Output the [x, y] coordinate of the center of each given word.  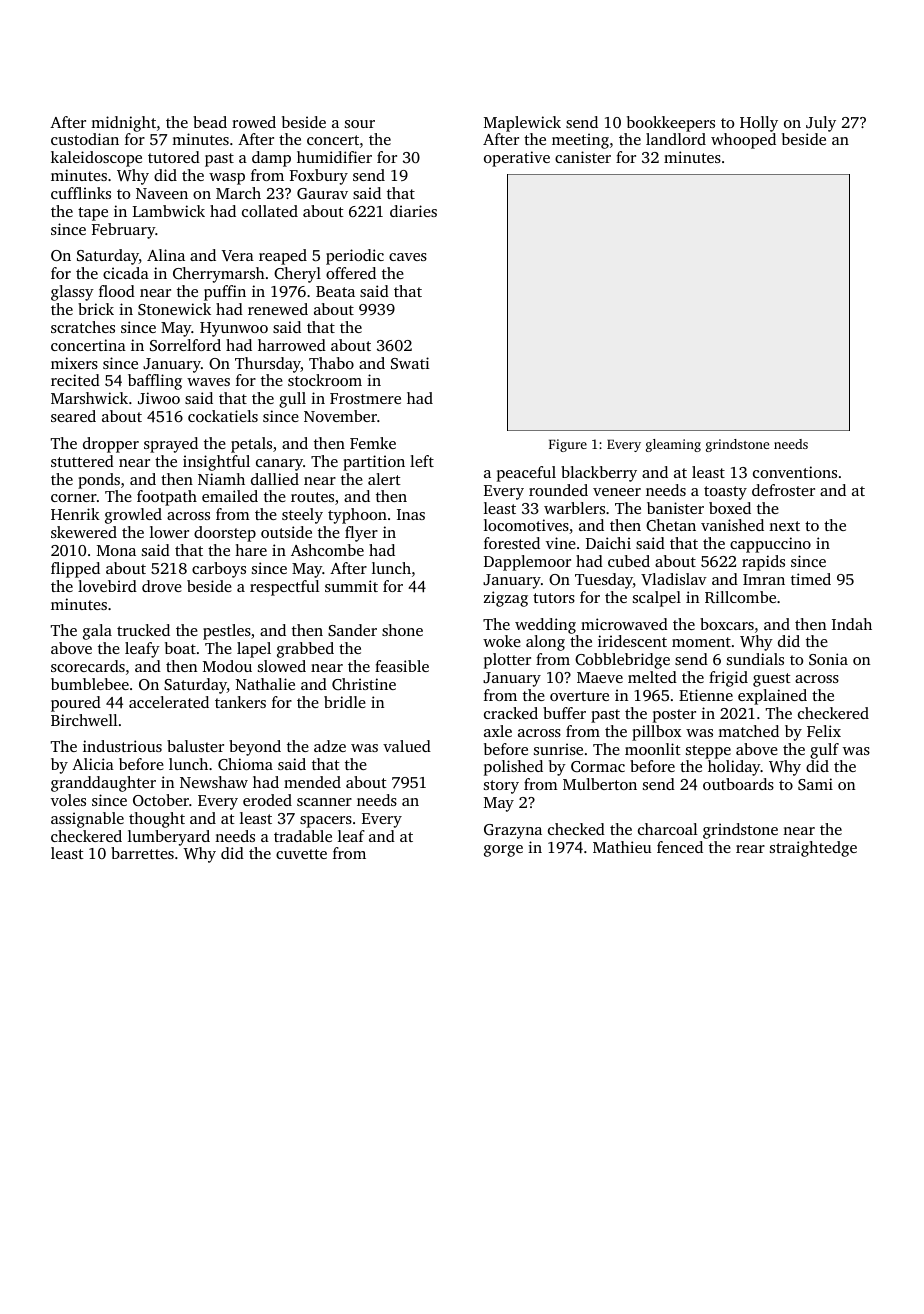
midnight [123, 124]
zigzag [506, 599]
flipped [75, 570]
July [821, 124]
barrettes [142, 853]
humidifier [334, 157]
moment [701, 642]
